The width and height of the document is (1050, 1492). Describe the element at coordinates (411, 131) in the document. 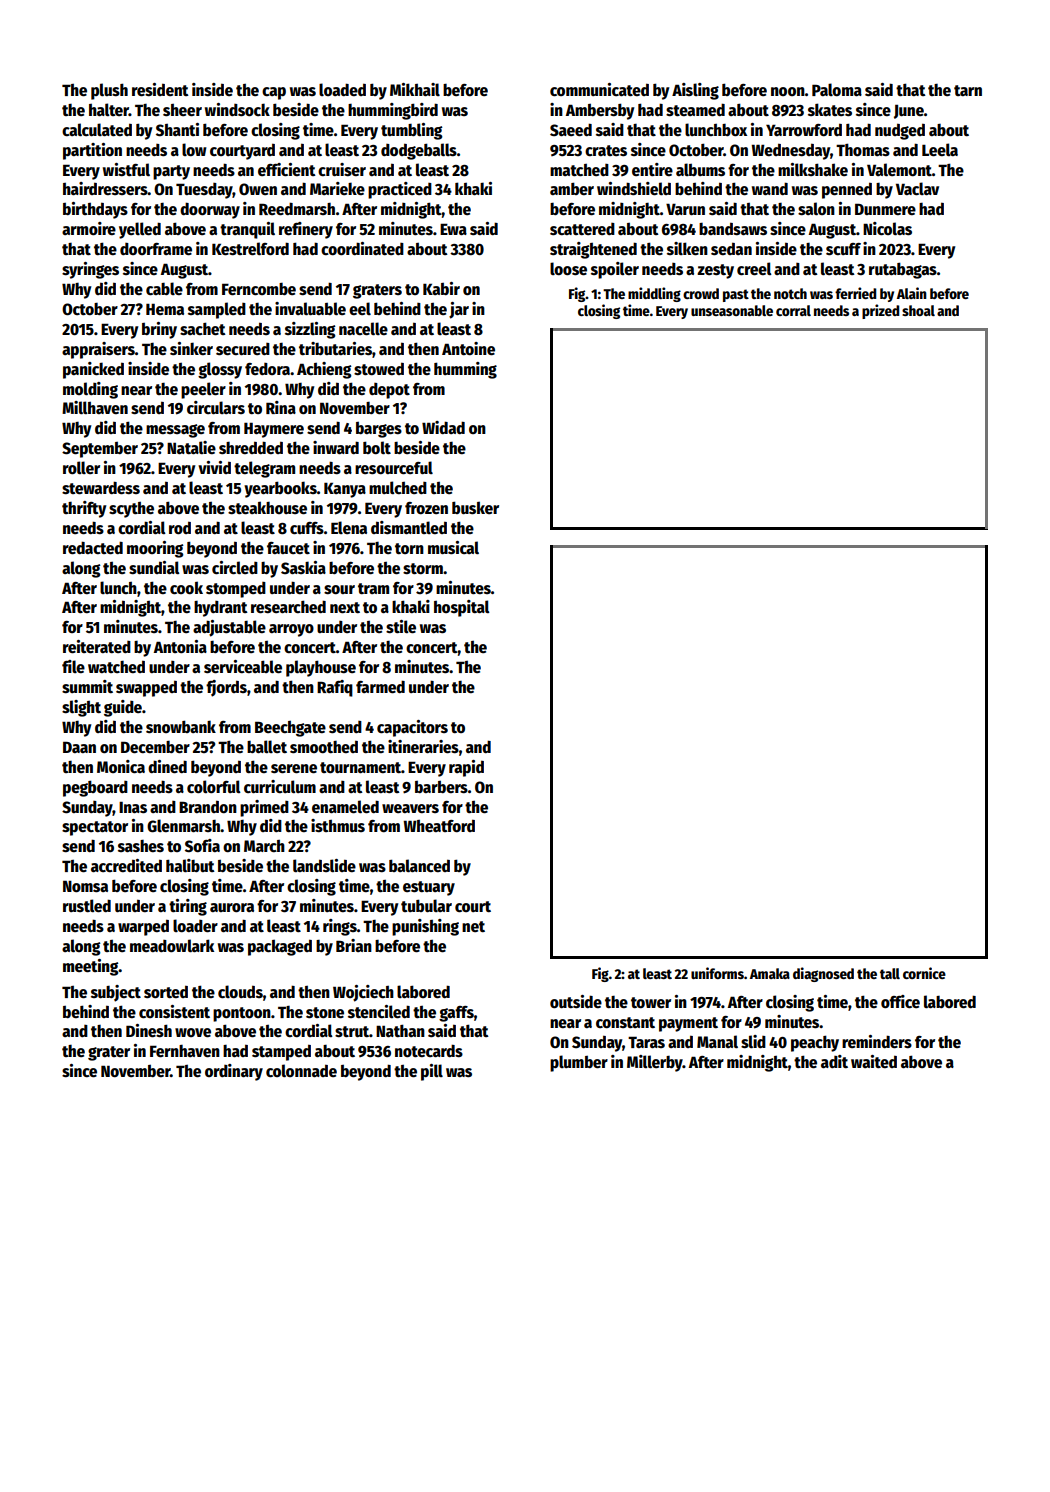

I see `tumbling` at that location.
